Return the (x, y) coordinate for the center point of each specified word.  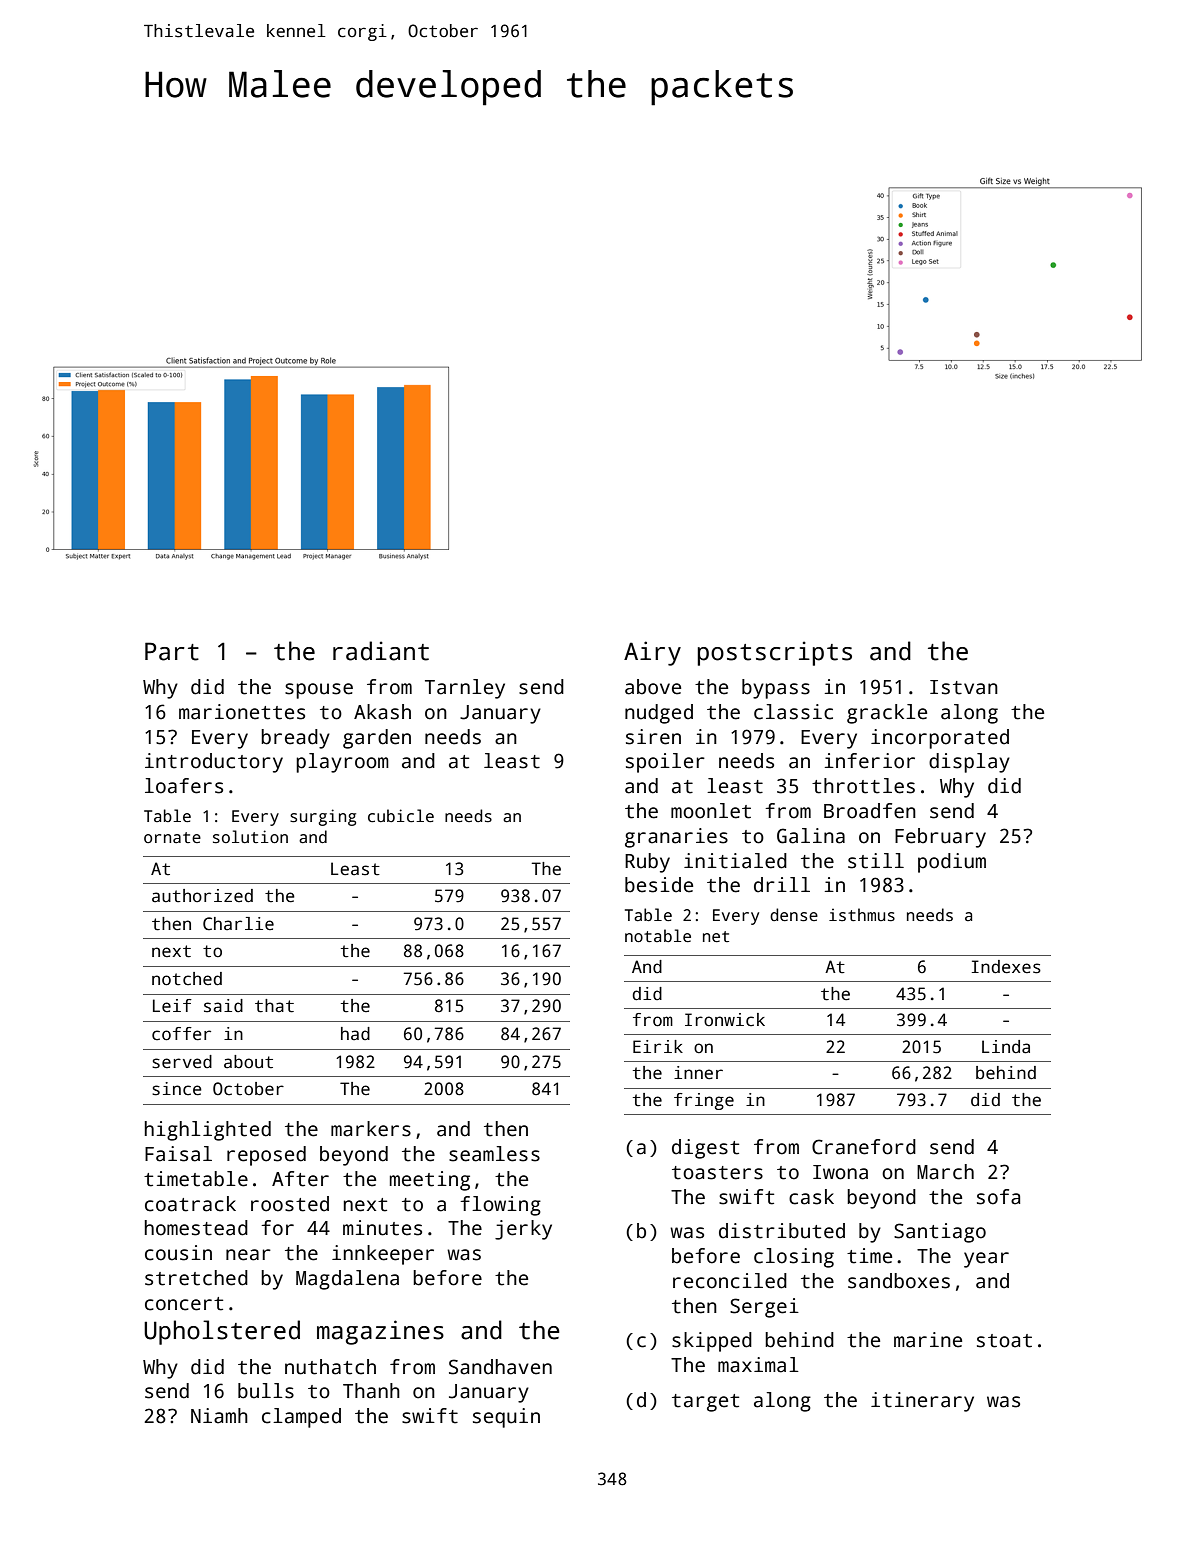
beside (659, 885)
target (705, 1403)
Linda (1006, 1047)
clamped (301, 1418)
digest (705, 1149)
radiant (381, 651)
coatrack (190, 1204)
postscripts (774, 653)
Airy (652, 653)
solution (250, 837)
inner (698, 1073)
